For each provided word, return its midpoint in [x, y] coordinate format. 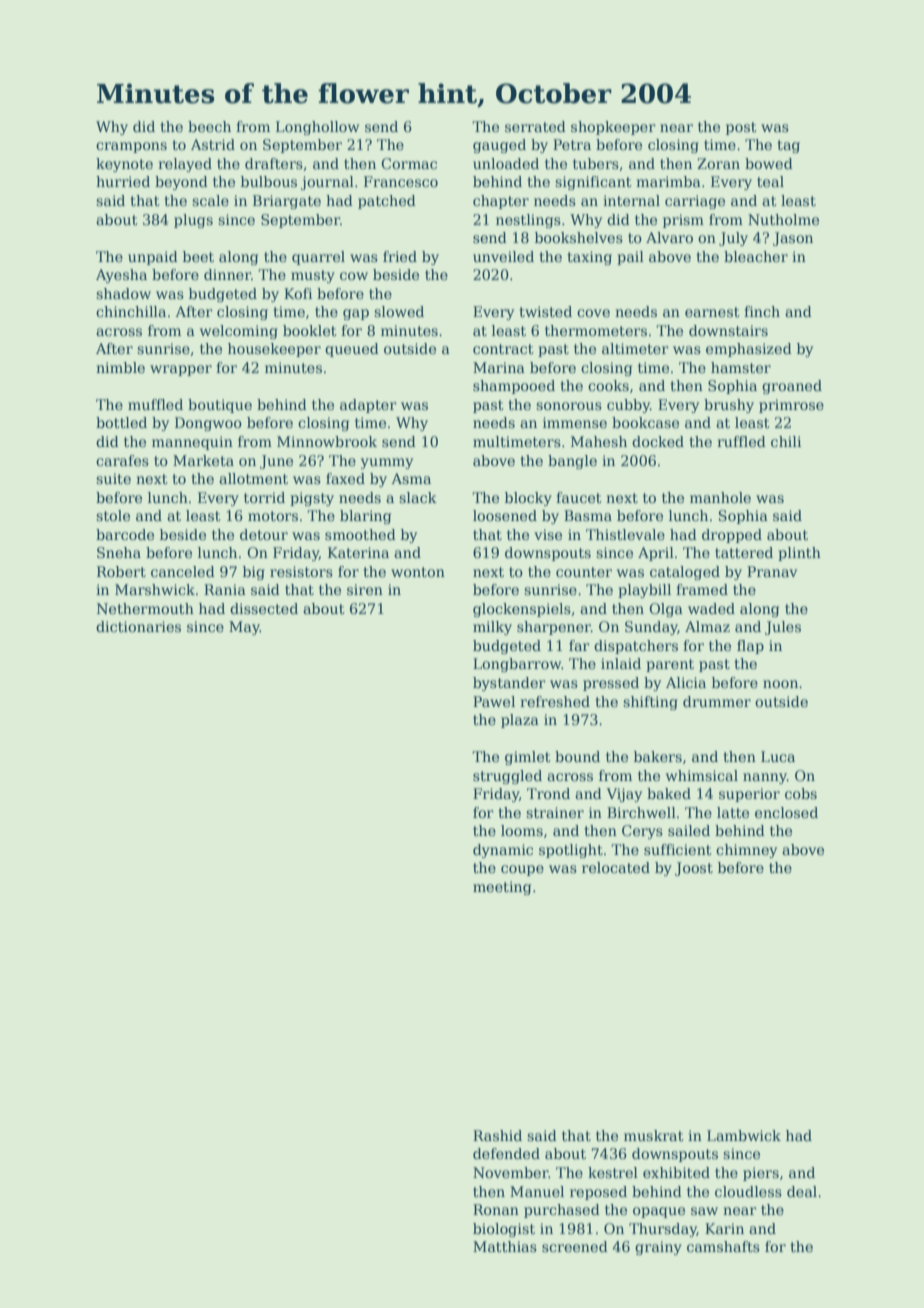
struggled [507, 777]
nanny [765, 778]
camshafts [723, 1246]
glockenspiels [522, 610]
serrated [535, 126]
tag [788, 146]
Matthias [505, 1246]
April [656, 554]
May [244, 628]
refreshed [555, 701]
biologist [504, 1230]
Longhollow [317, 128]
